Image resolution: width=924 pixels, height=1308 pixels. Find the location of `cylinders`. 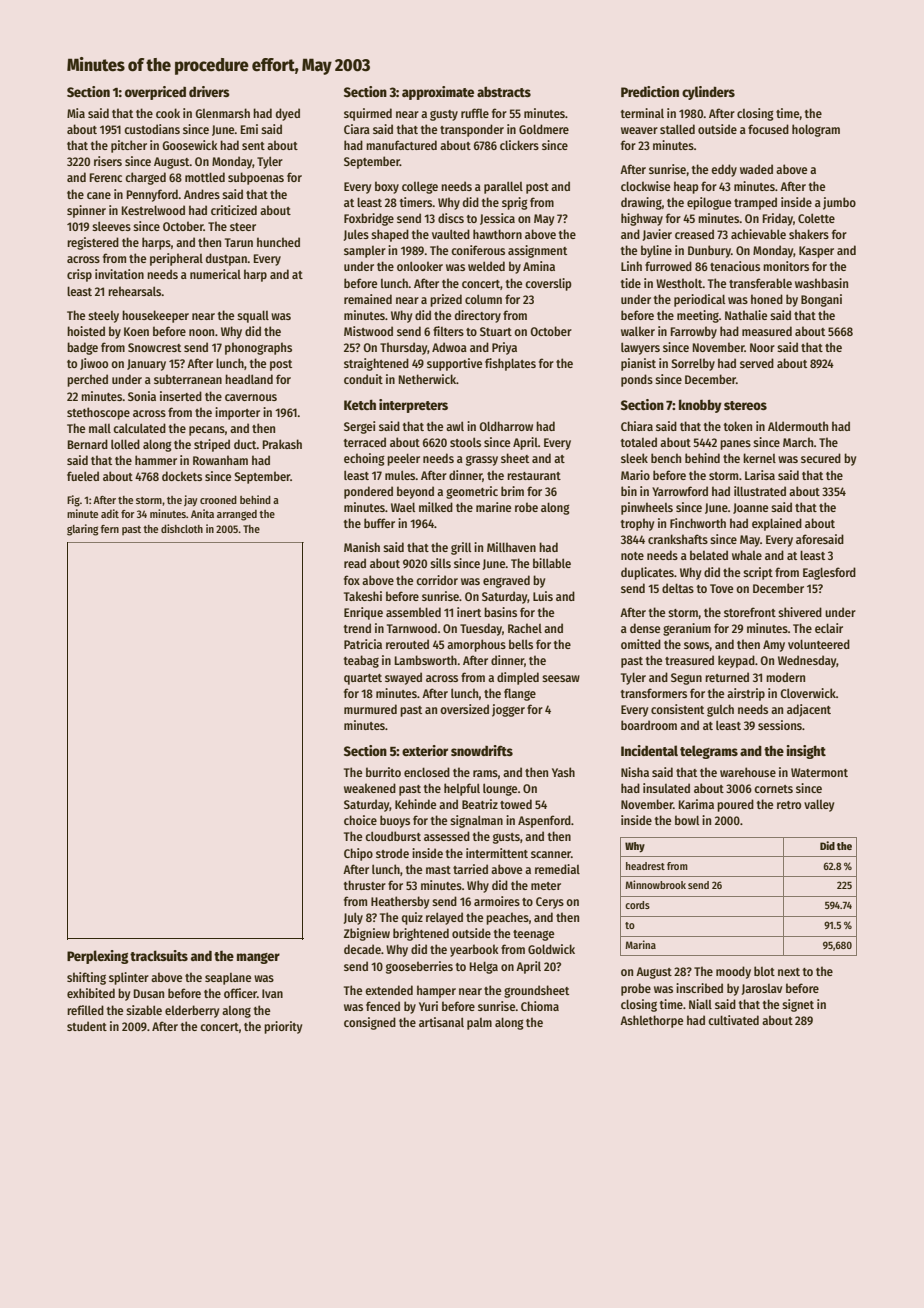

cylinders is located at coordinates (708, 93).
